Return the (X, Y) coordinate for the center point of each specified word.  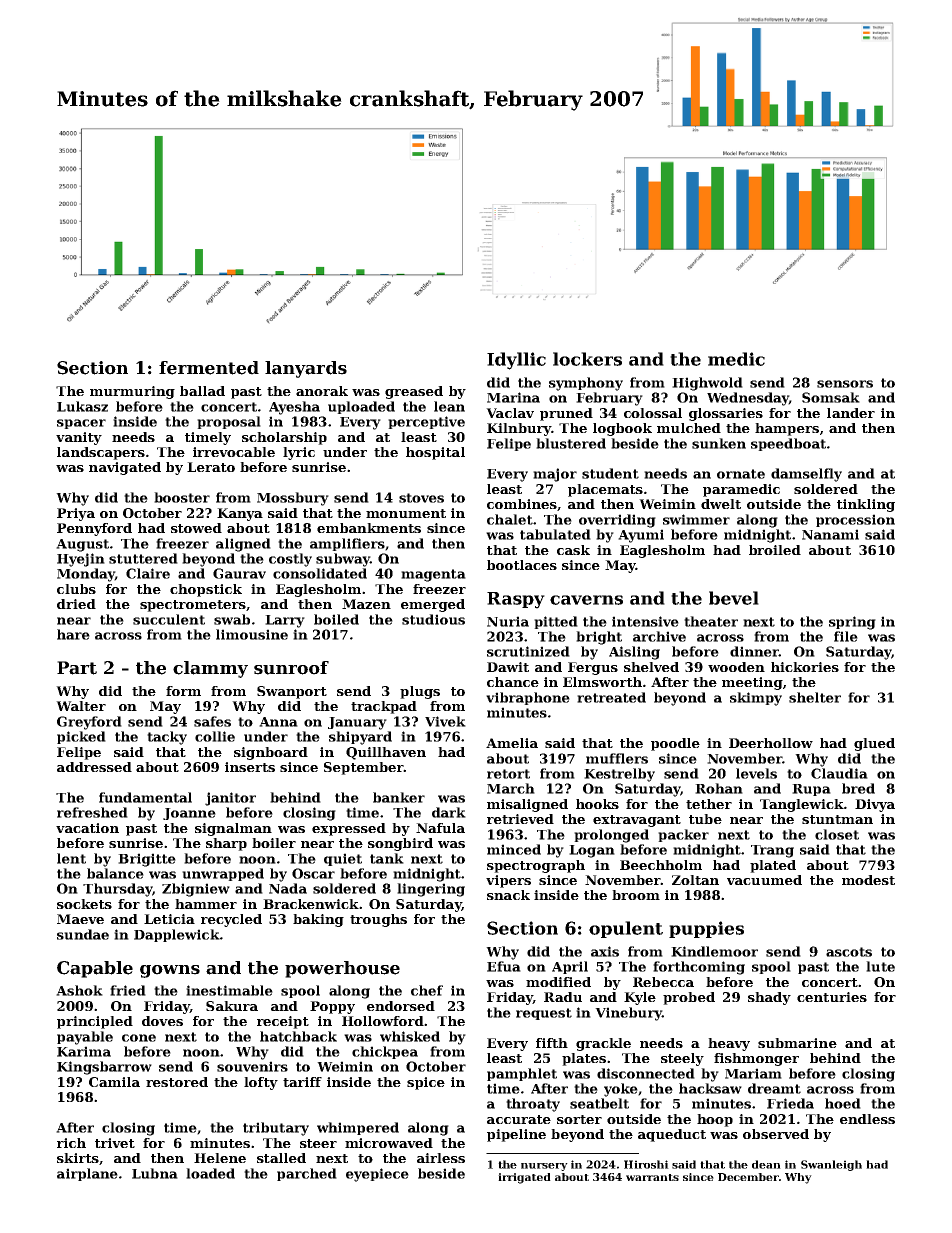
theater (711, 621)
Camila (114, 1082)
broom (636, 895)
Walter (81, 706)
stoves (421, 498)
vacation (87, 828)
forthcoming (699, 968)
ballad (202, 391)
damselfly (806, 475)
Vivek (445, 721)
